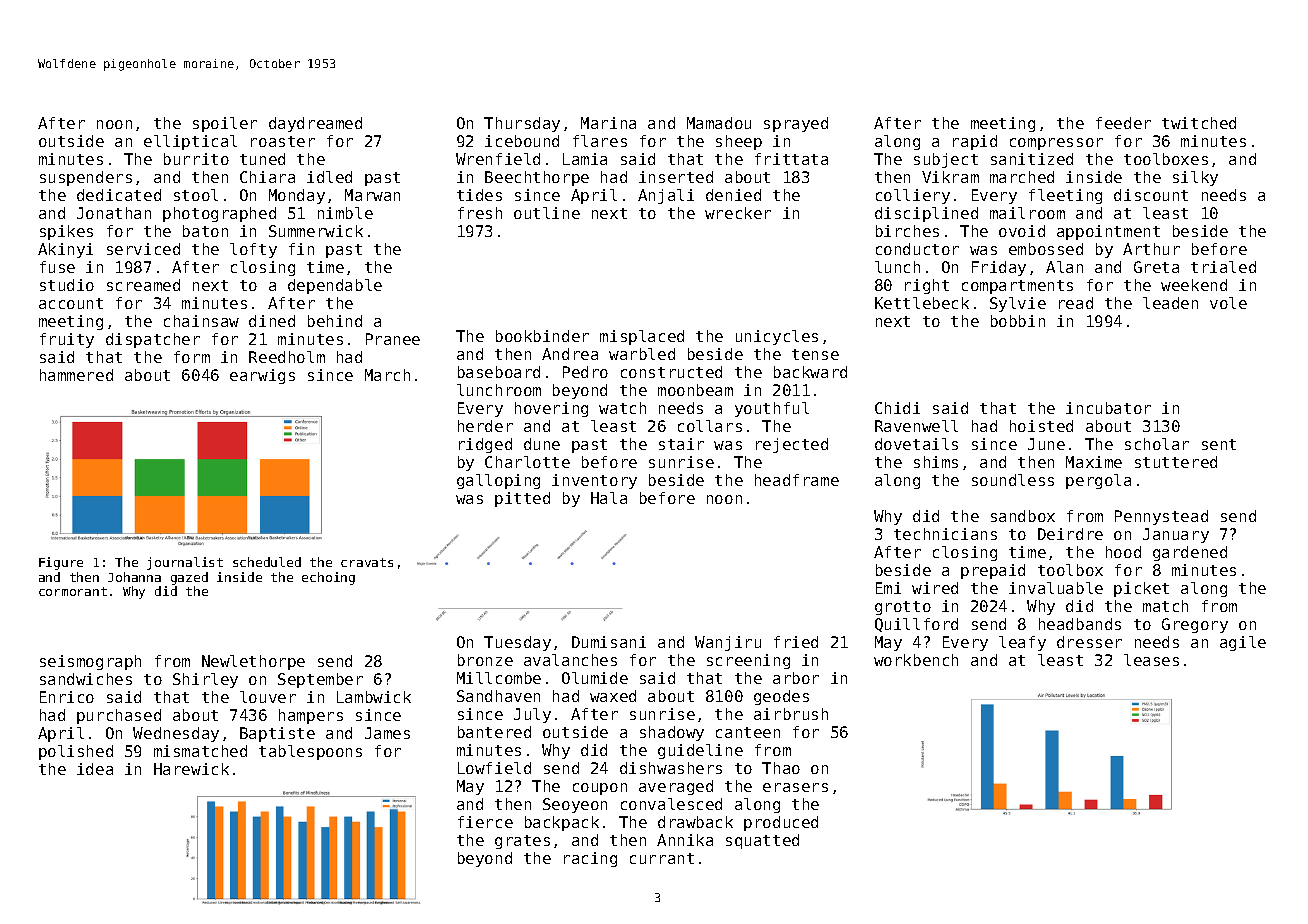  I want to click on tense, so click(815, 354).
